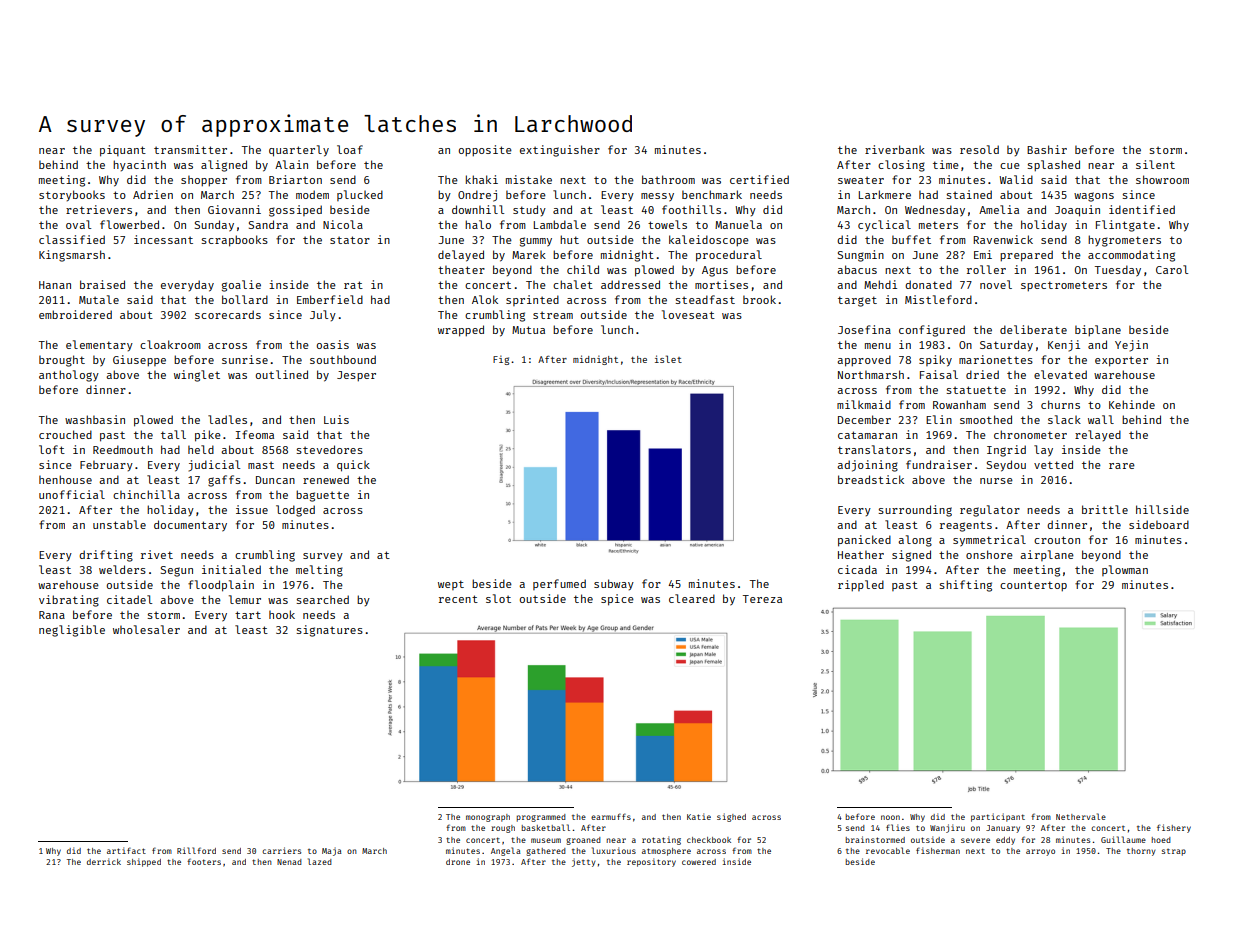 The height and width of the document is (952, 1233). Describe the element at coordinates (104, 861) in the document. I see `derrick` at that location.
